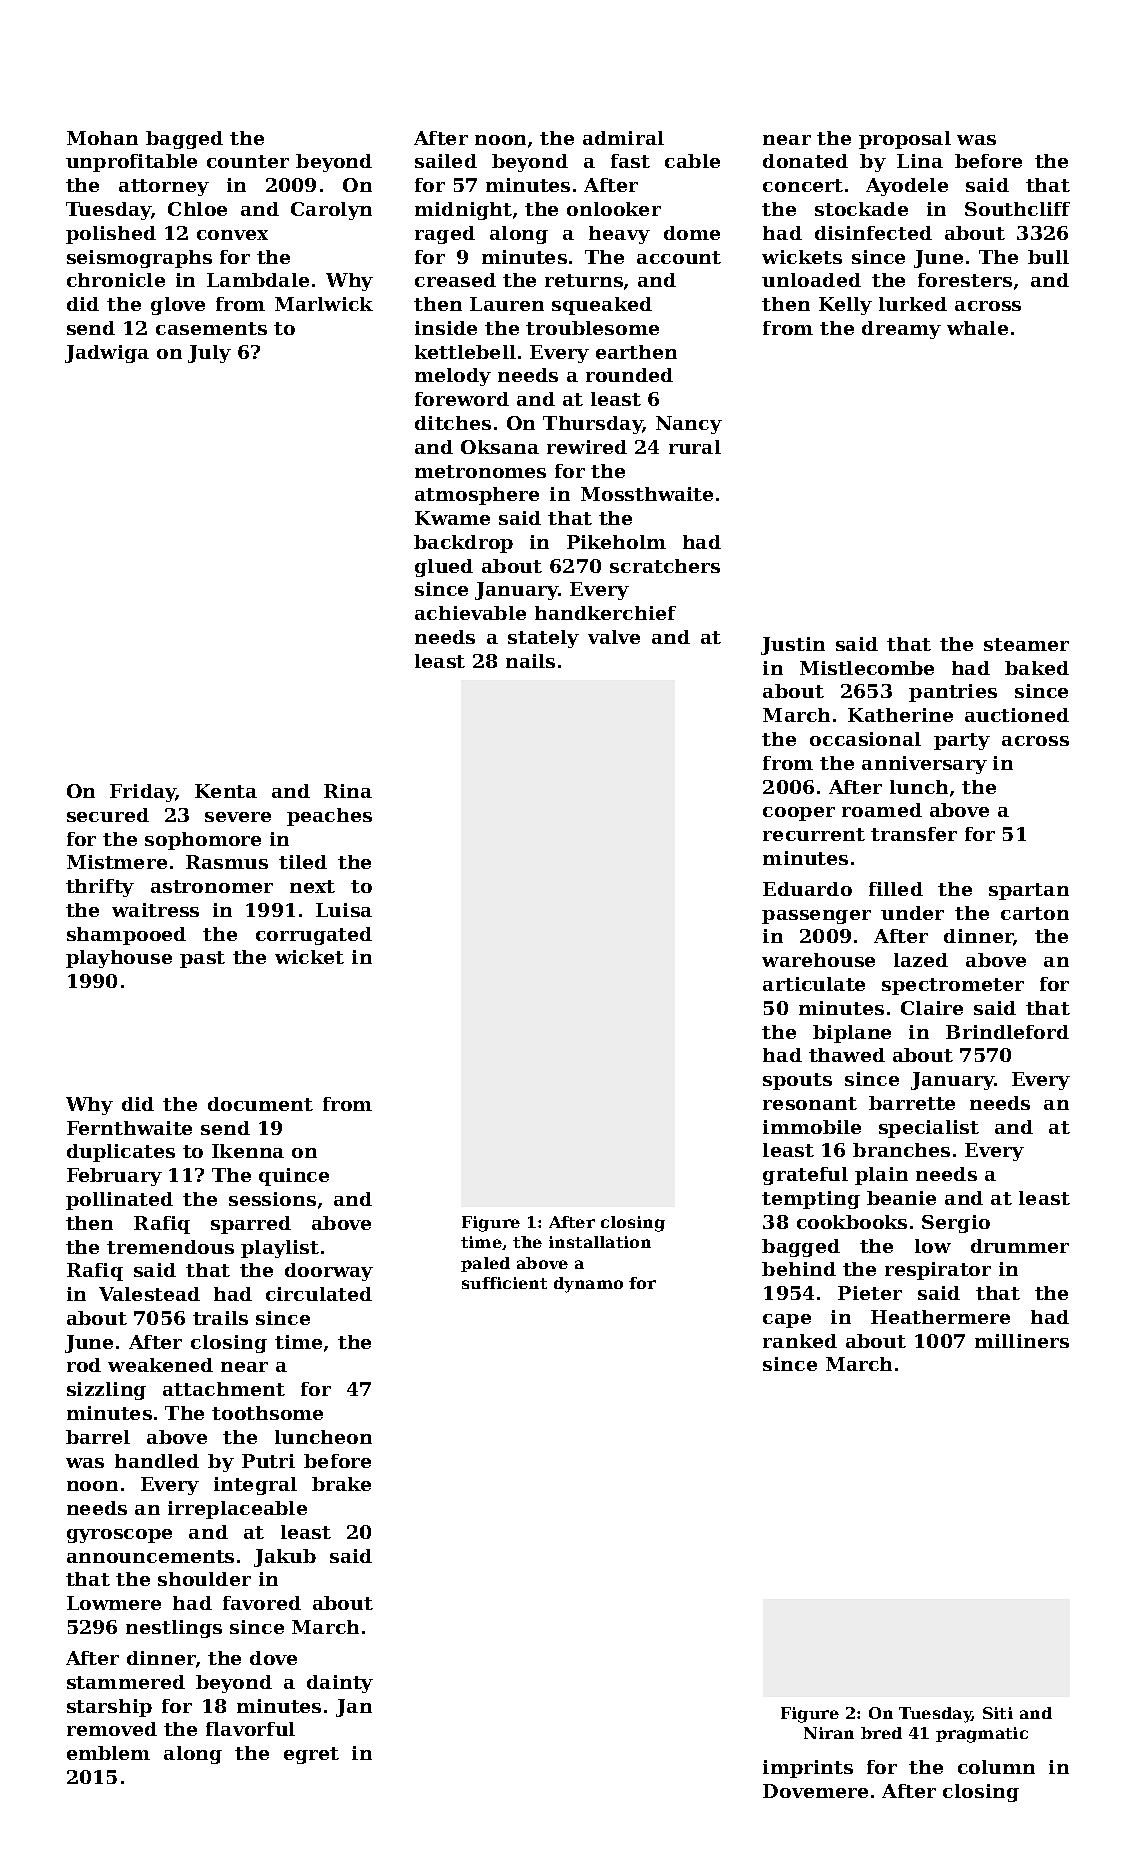 The height and width of the screenshot is (1871, 1136). What do you see at coordinates (170, 1247) in the screenshot?
I see `tremendous` at bounding box center [170, 1247].
